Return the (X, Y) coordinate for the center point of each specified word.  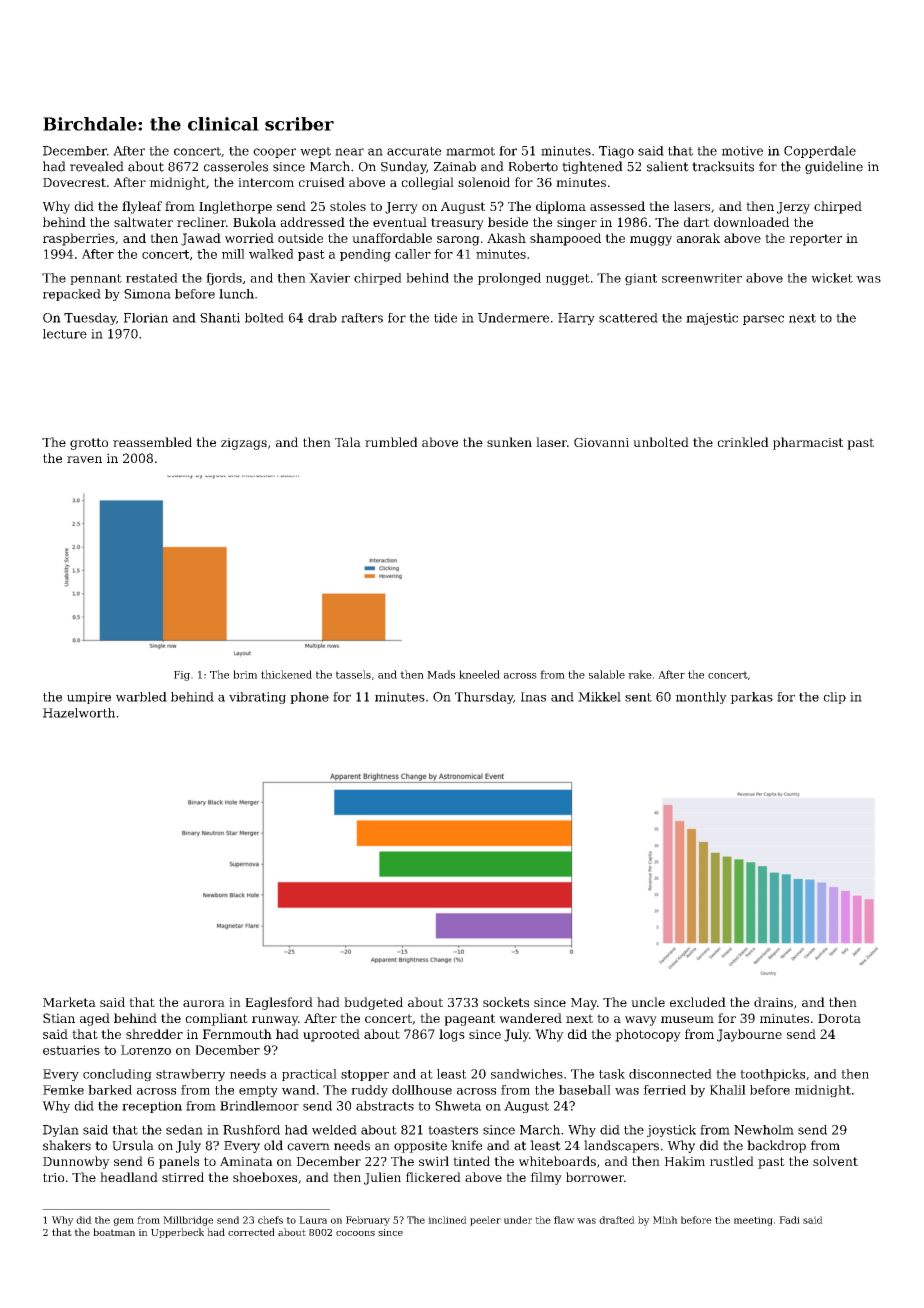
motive (742, 151)
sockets (506, 1002)
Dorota (839, 1018)
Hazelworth (79, 713)
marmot (470, 151)
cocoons (355, 1233)
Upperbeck (177, 1233)
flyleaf (142, 207)
